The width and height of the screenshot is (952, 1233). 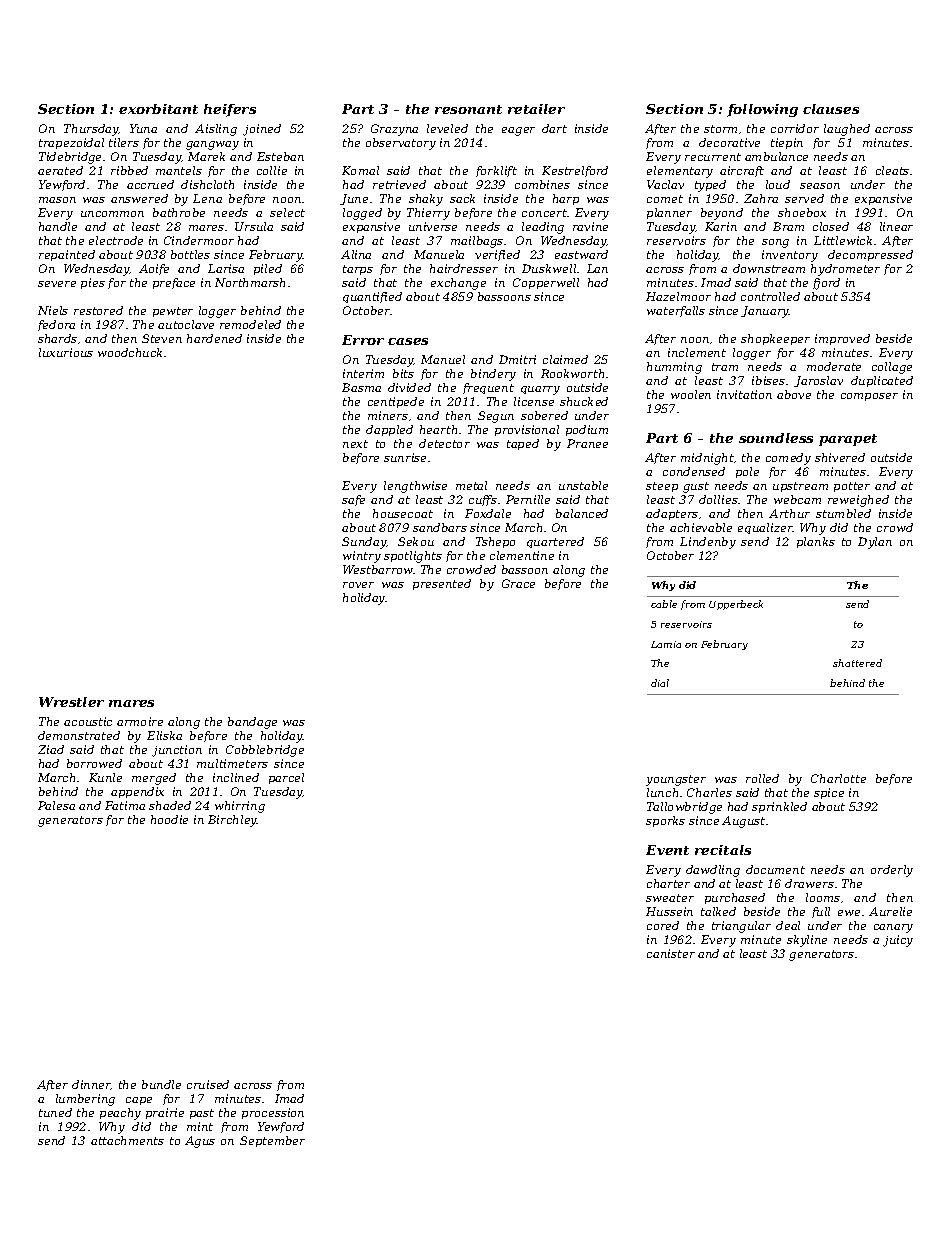 I want to click on skyline, so click(x=807, y=941).
